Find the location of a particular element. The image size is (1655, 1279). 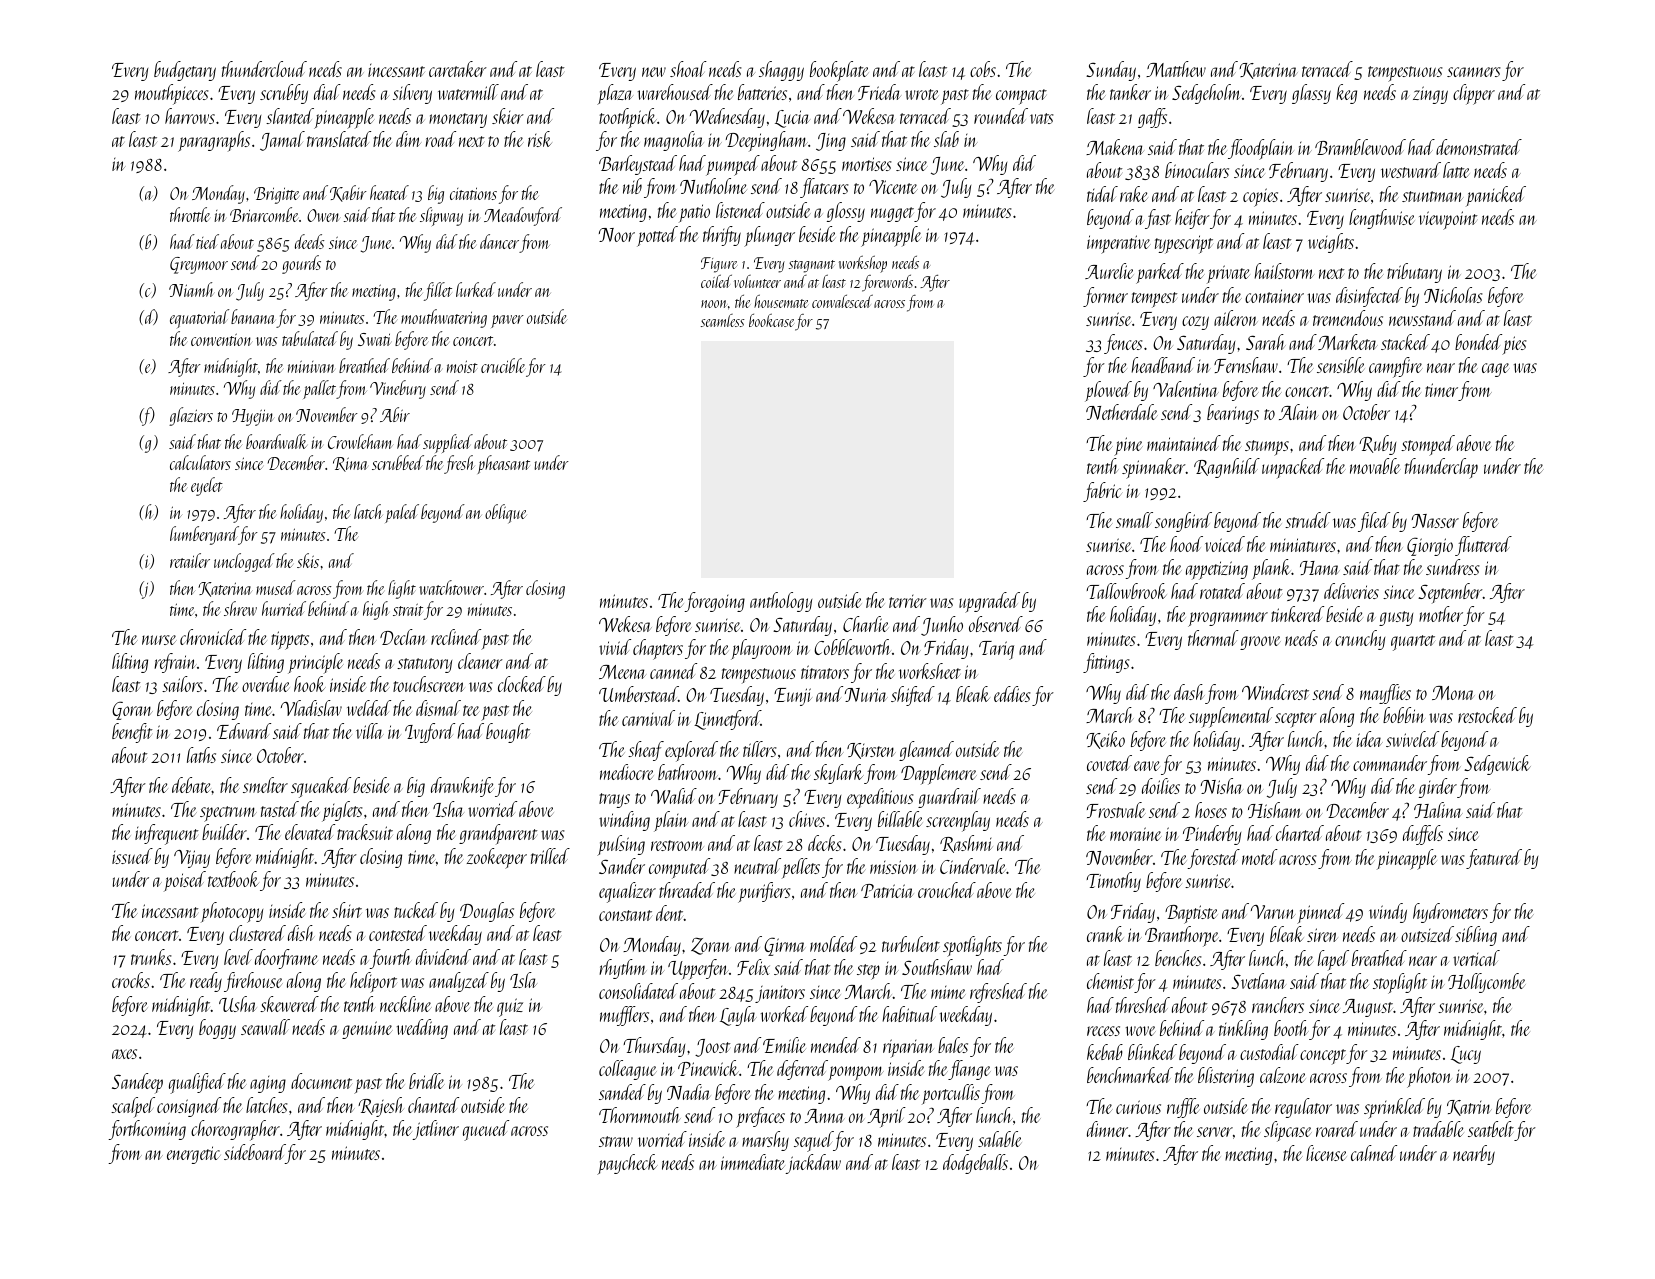

budgetary is located at coordinates (185, 71).
